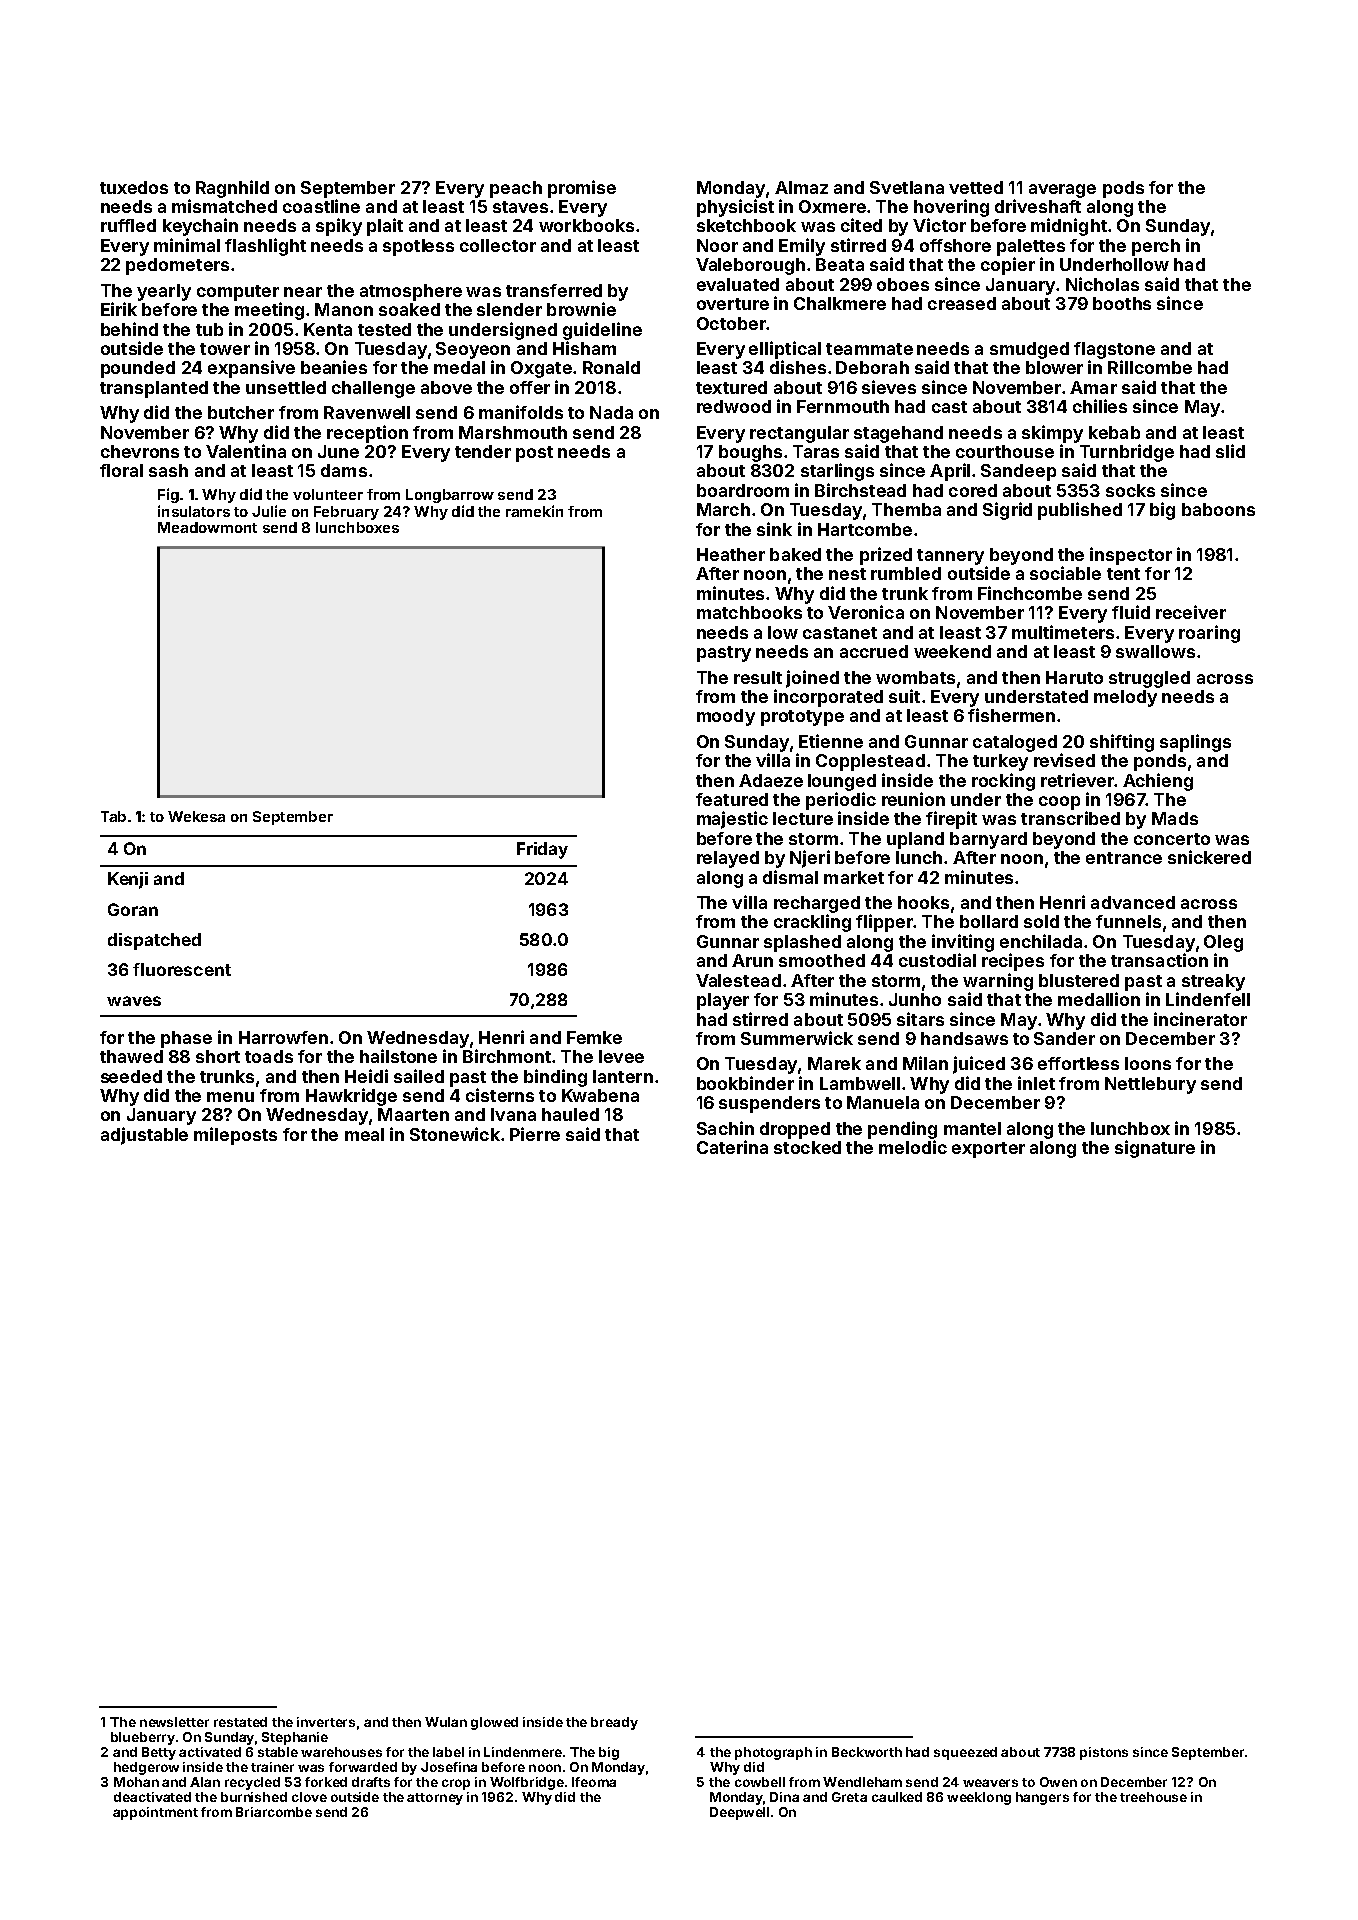 The height and width of the screenshot is (1920, 1358). Describe the element at coordinates (1123, 189) in the screenshot. I see `pods` at that location.
